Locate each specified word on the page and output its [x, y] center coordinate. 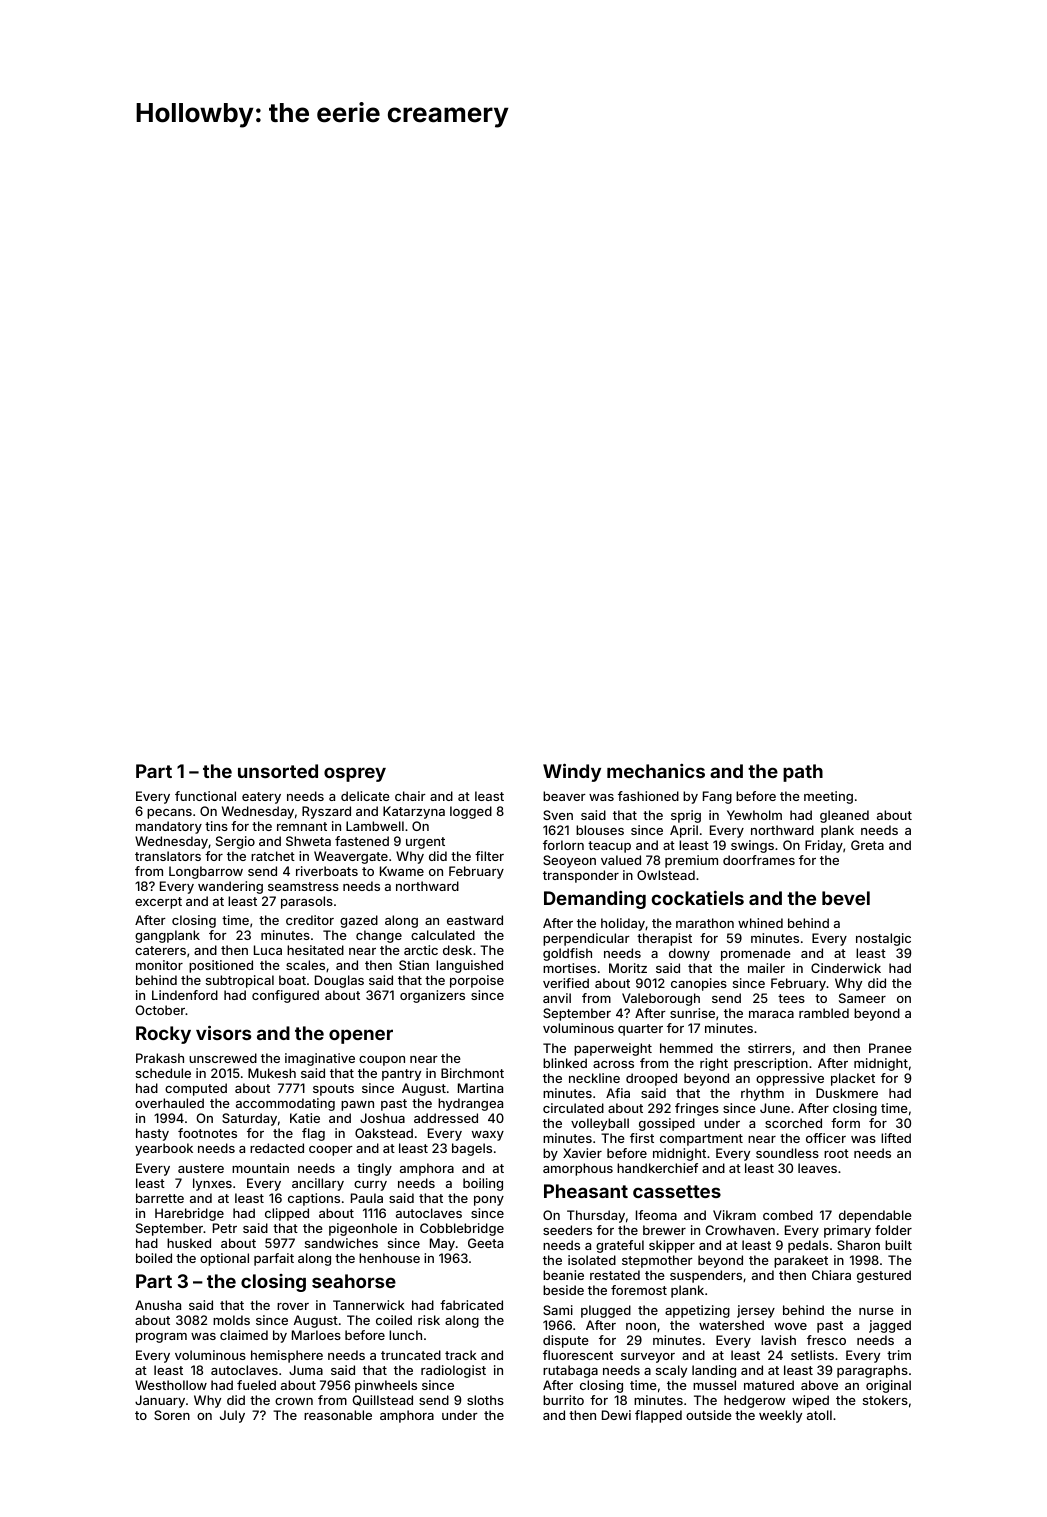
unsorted [278, 771]
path [803, 773]
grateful [620, 1246]
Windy [572, 772]
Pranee [890, 1048]
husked [189, 1243]
